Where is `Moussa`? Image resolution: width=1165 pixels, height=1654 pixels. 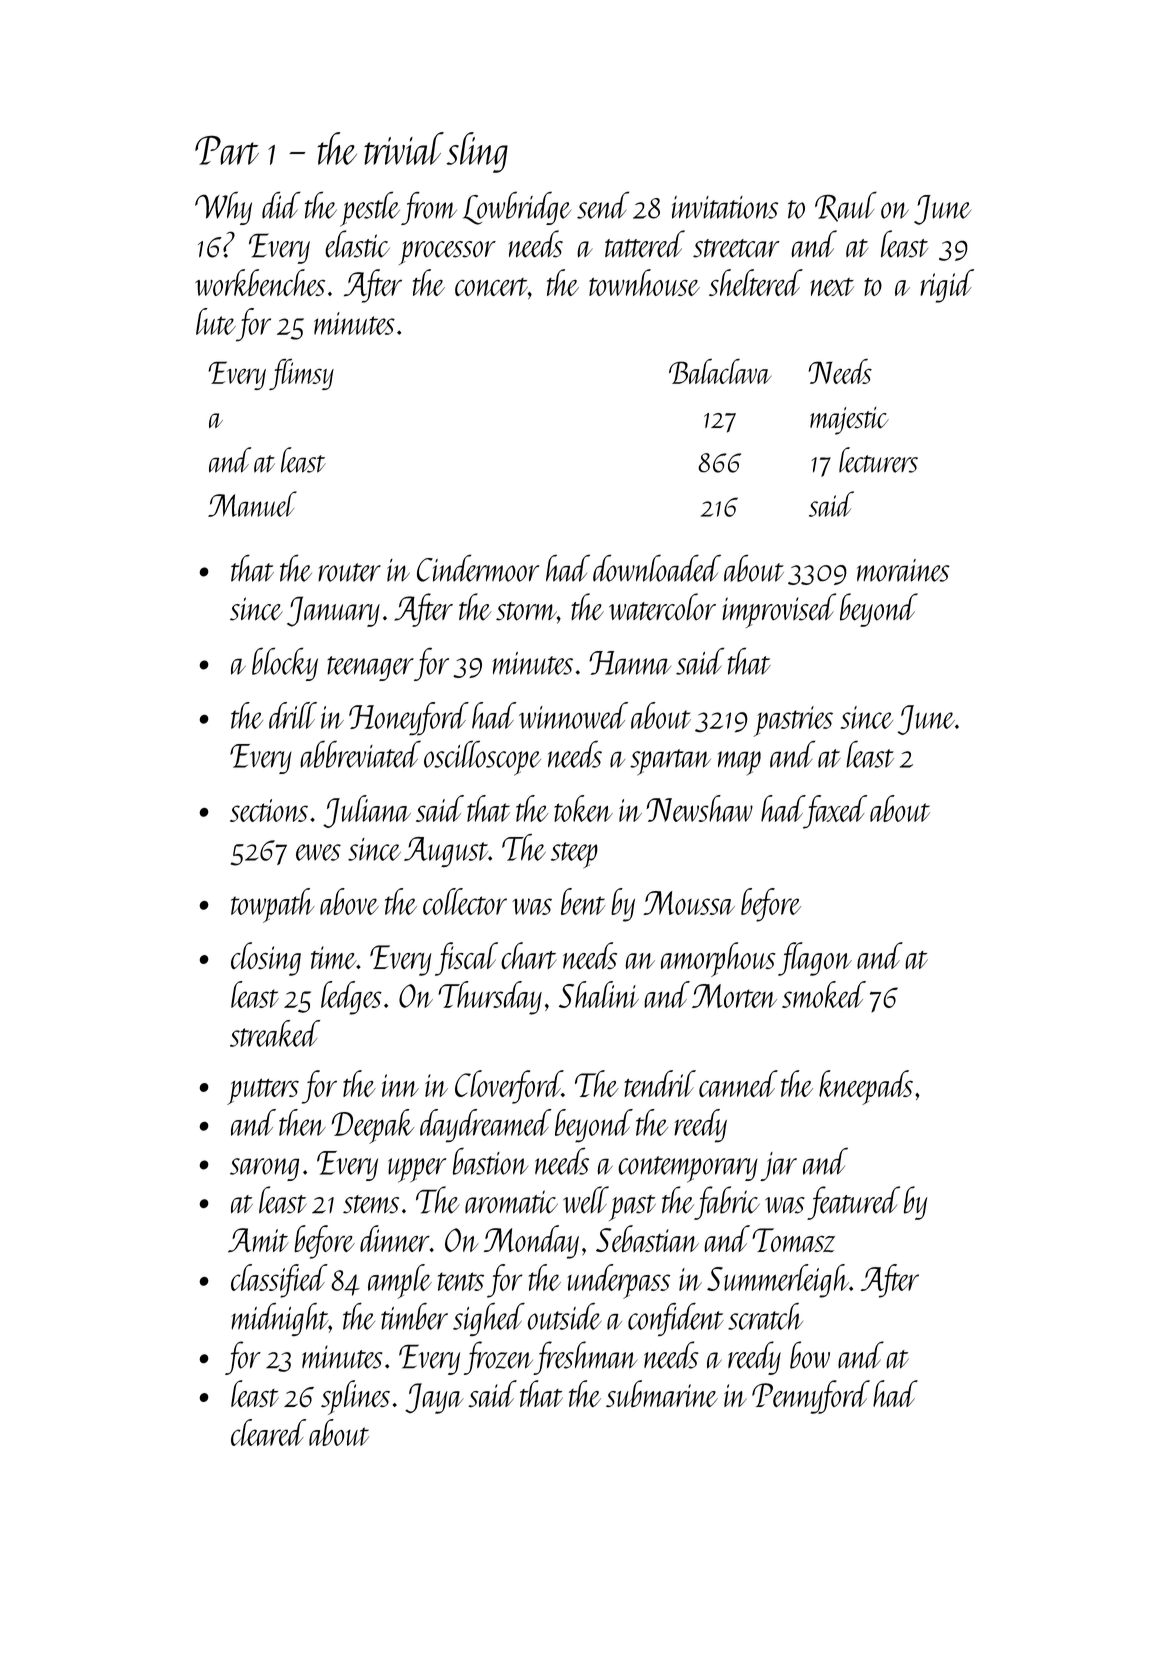
Moussa is located at coordinates (689, 903).
